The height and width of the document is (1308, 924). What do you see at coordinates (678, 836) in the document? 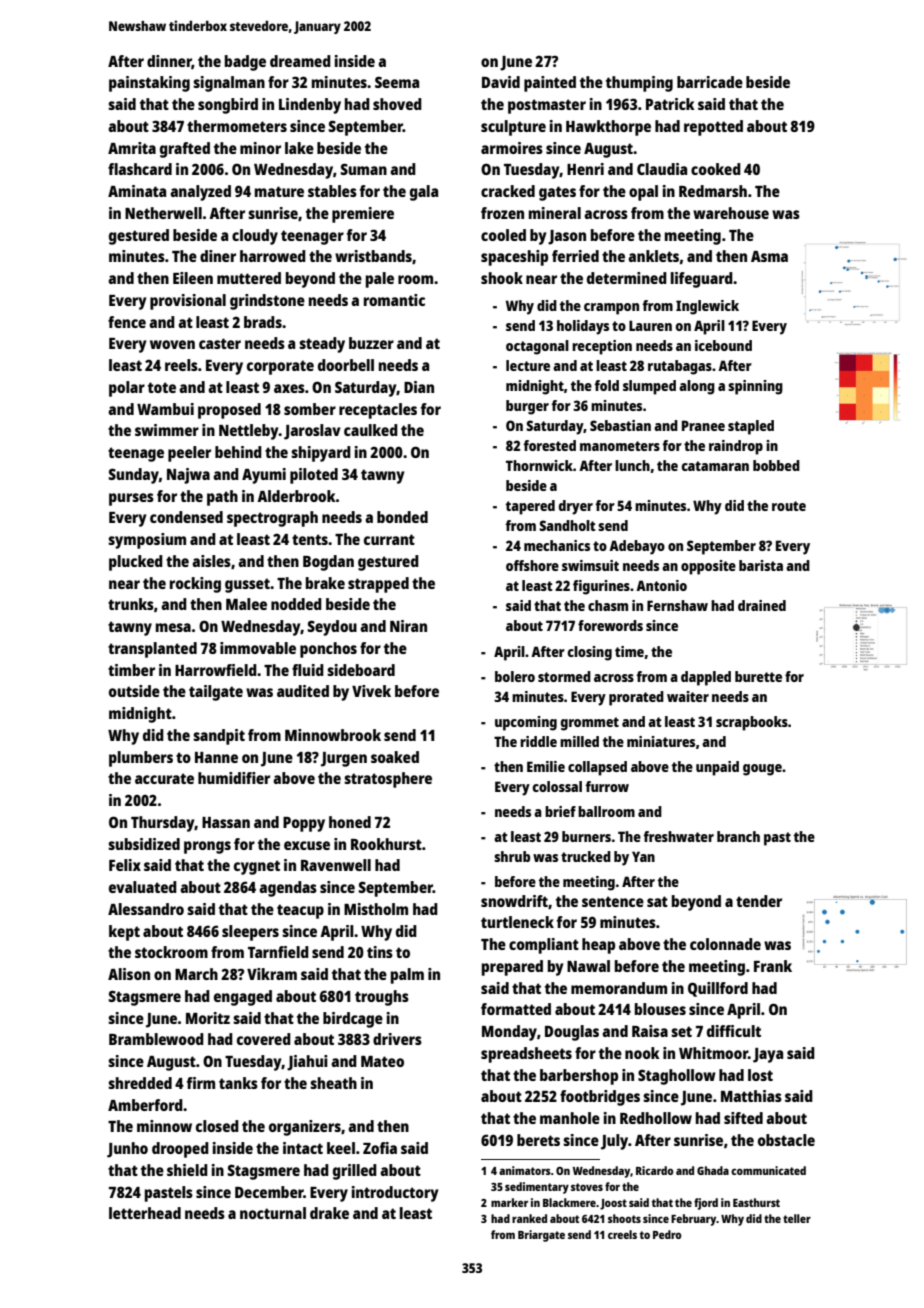
I see `freshwater` at bounding box center [678, 836].
